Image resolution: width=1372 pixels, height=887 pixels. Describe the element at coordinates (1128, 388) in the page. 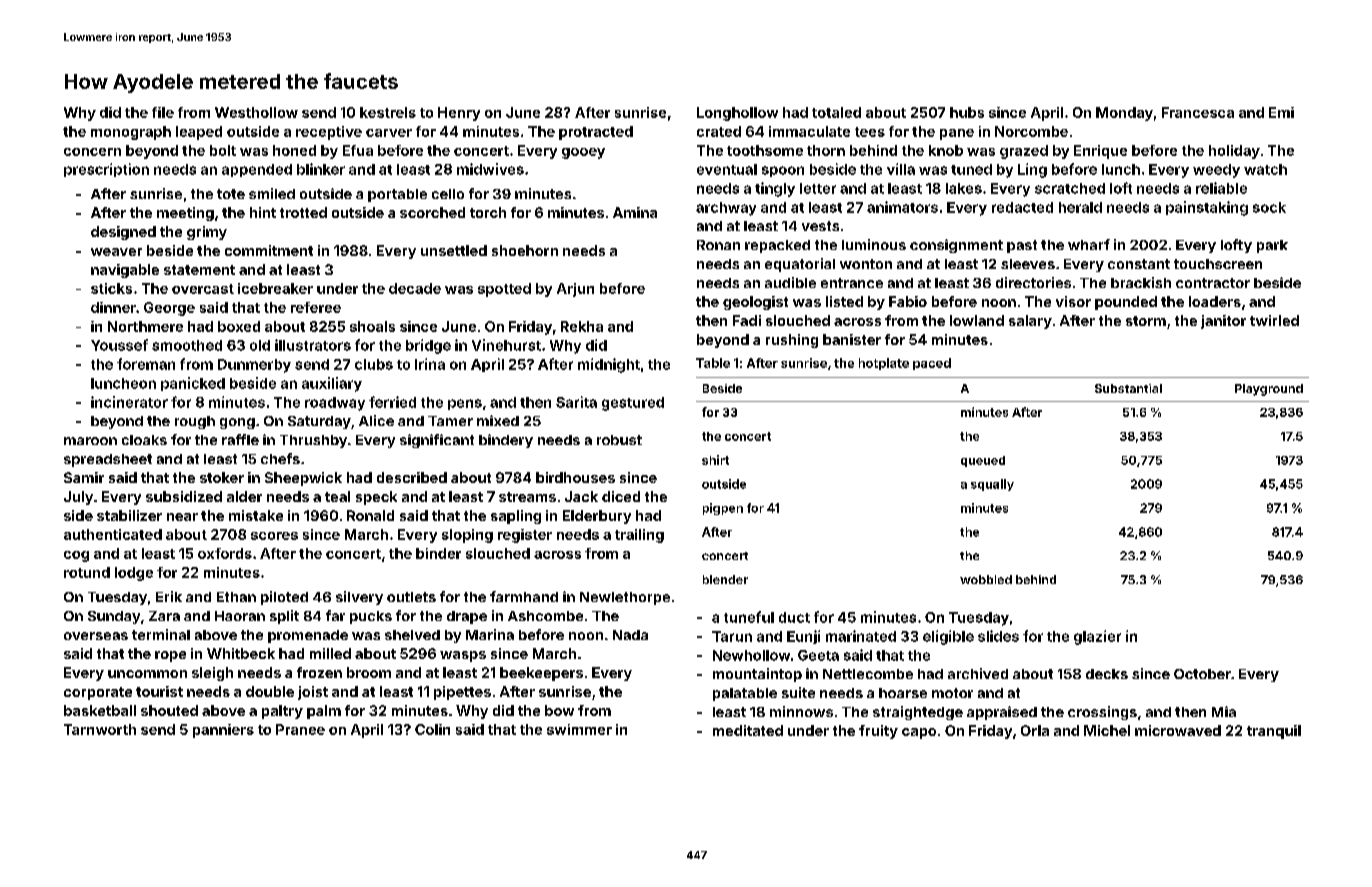

I see `Substantial` at that location.
